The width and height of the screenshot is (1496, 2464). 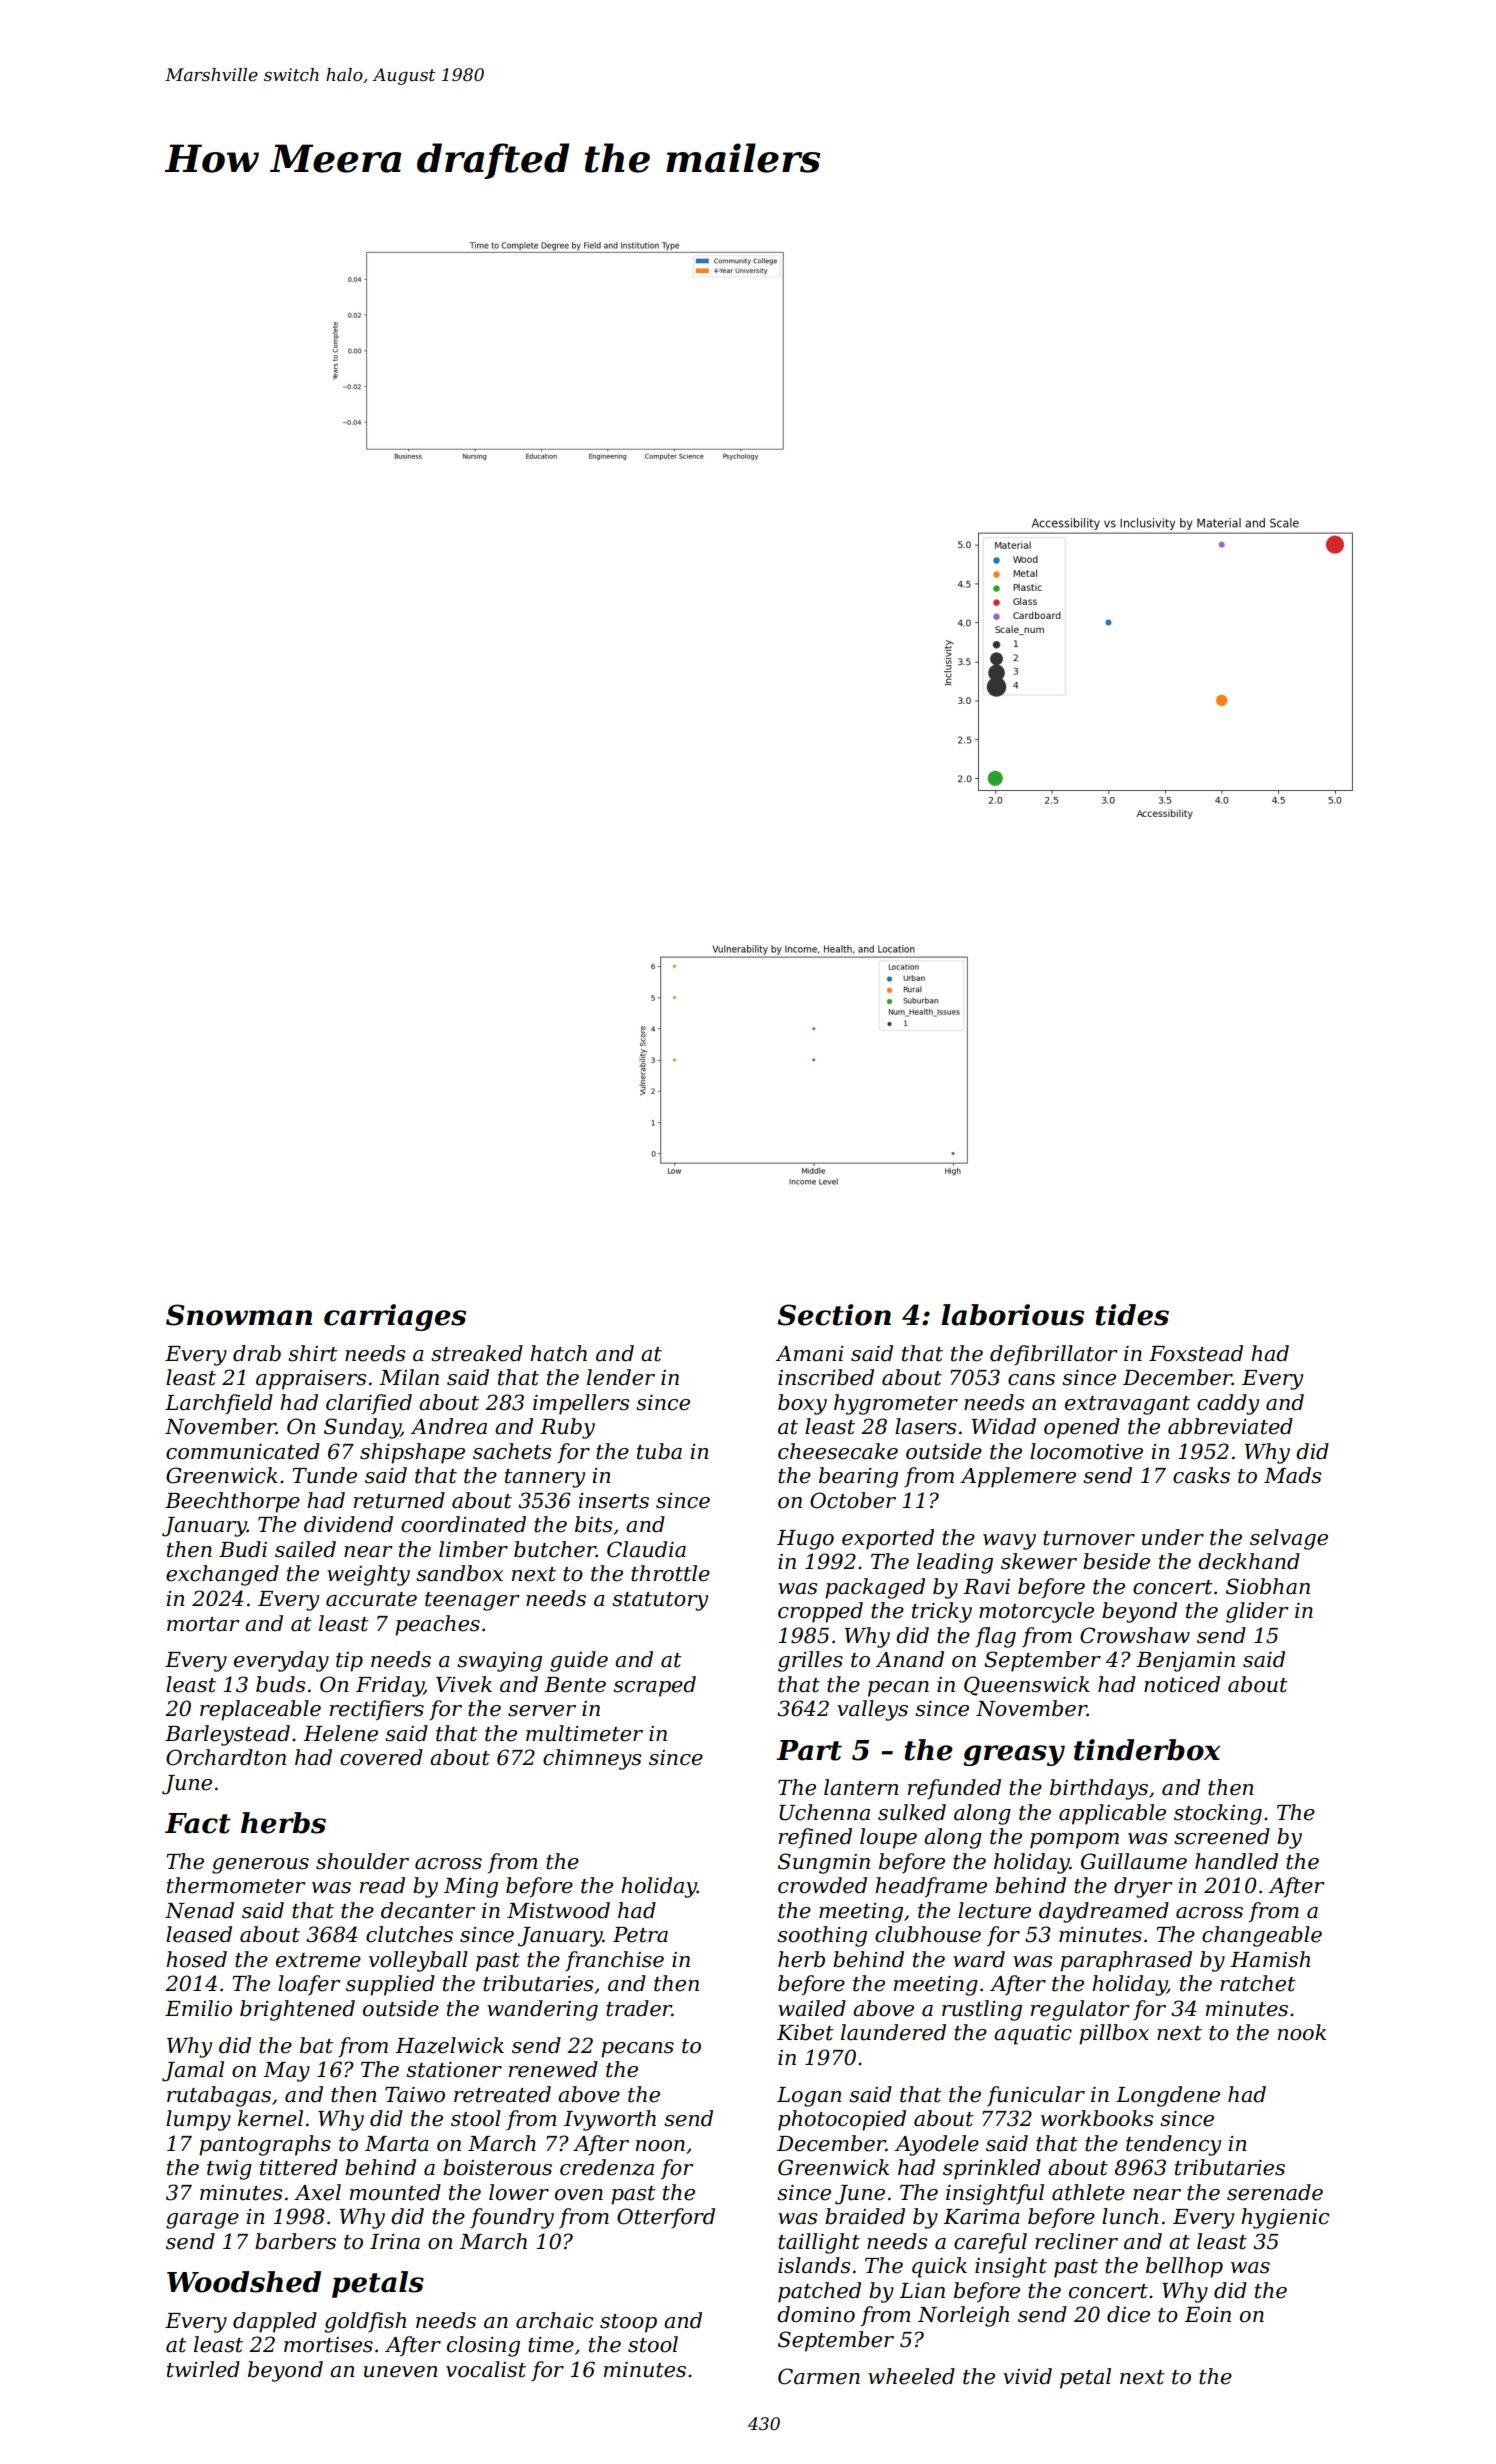 What do you see at coordinates (1127, 1405) in the screenshot?
I see `extravagant` at bounding box center [1127, 1405].
